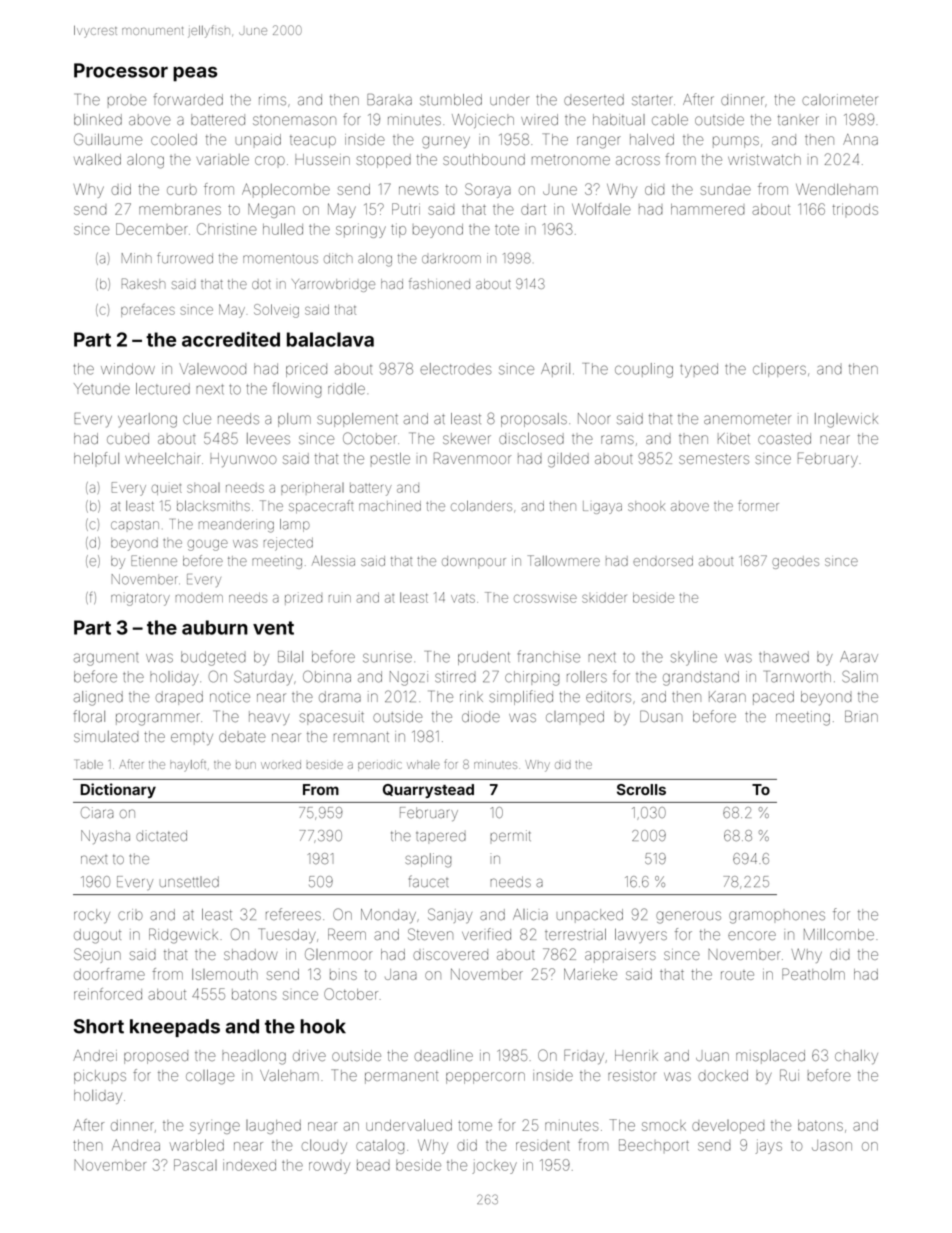 Image resolution: width=952 pixels, height=1233 pixels. Describe the element at coordinates (281, 764) in the screenshot. I see `worked` at that location.
